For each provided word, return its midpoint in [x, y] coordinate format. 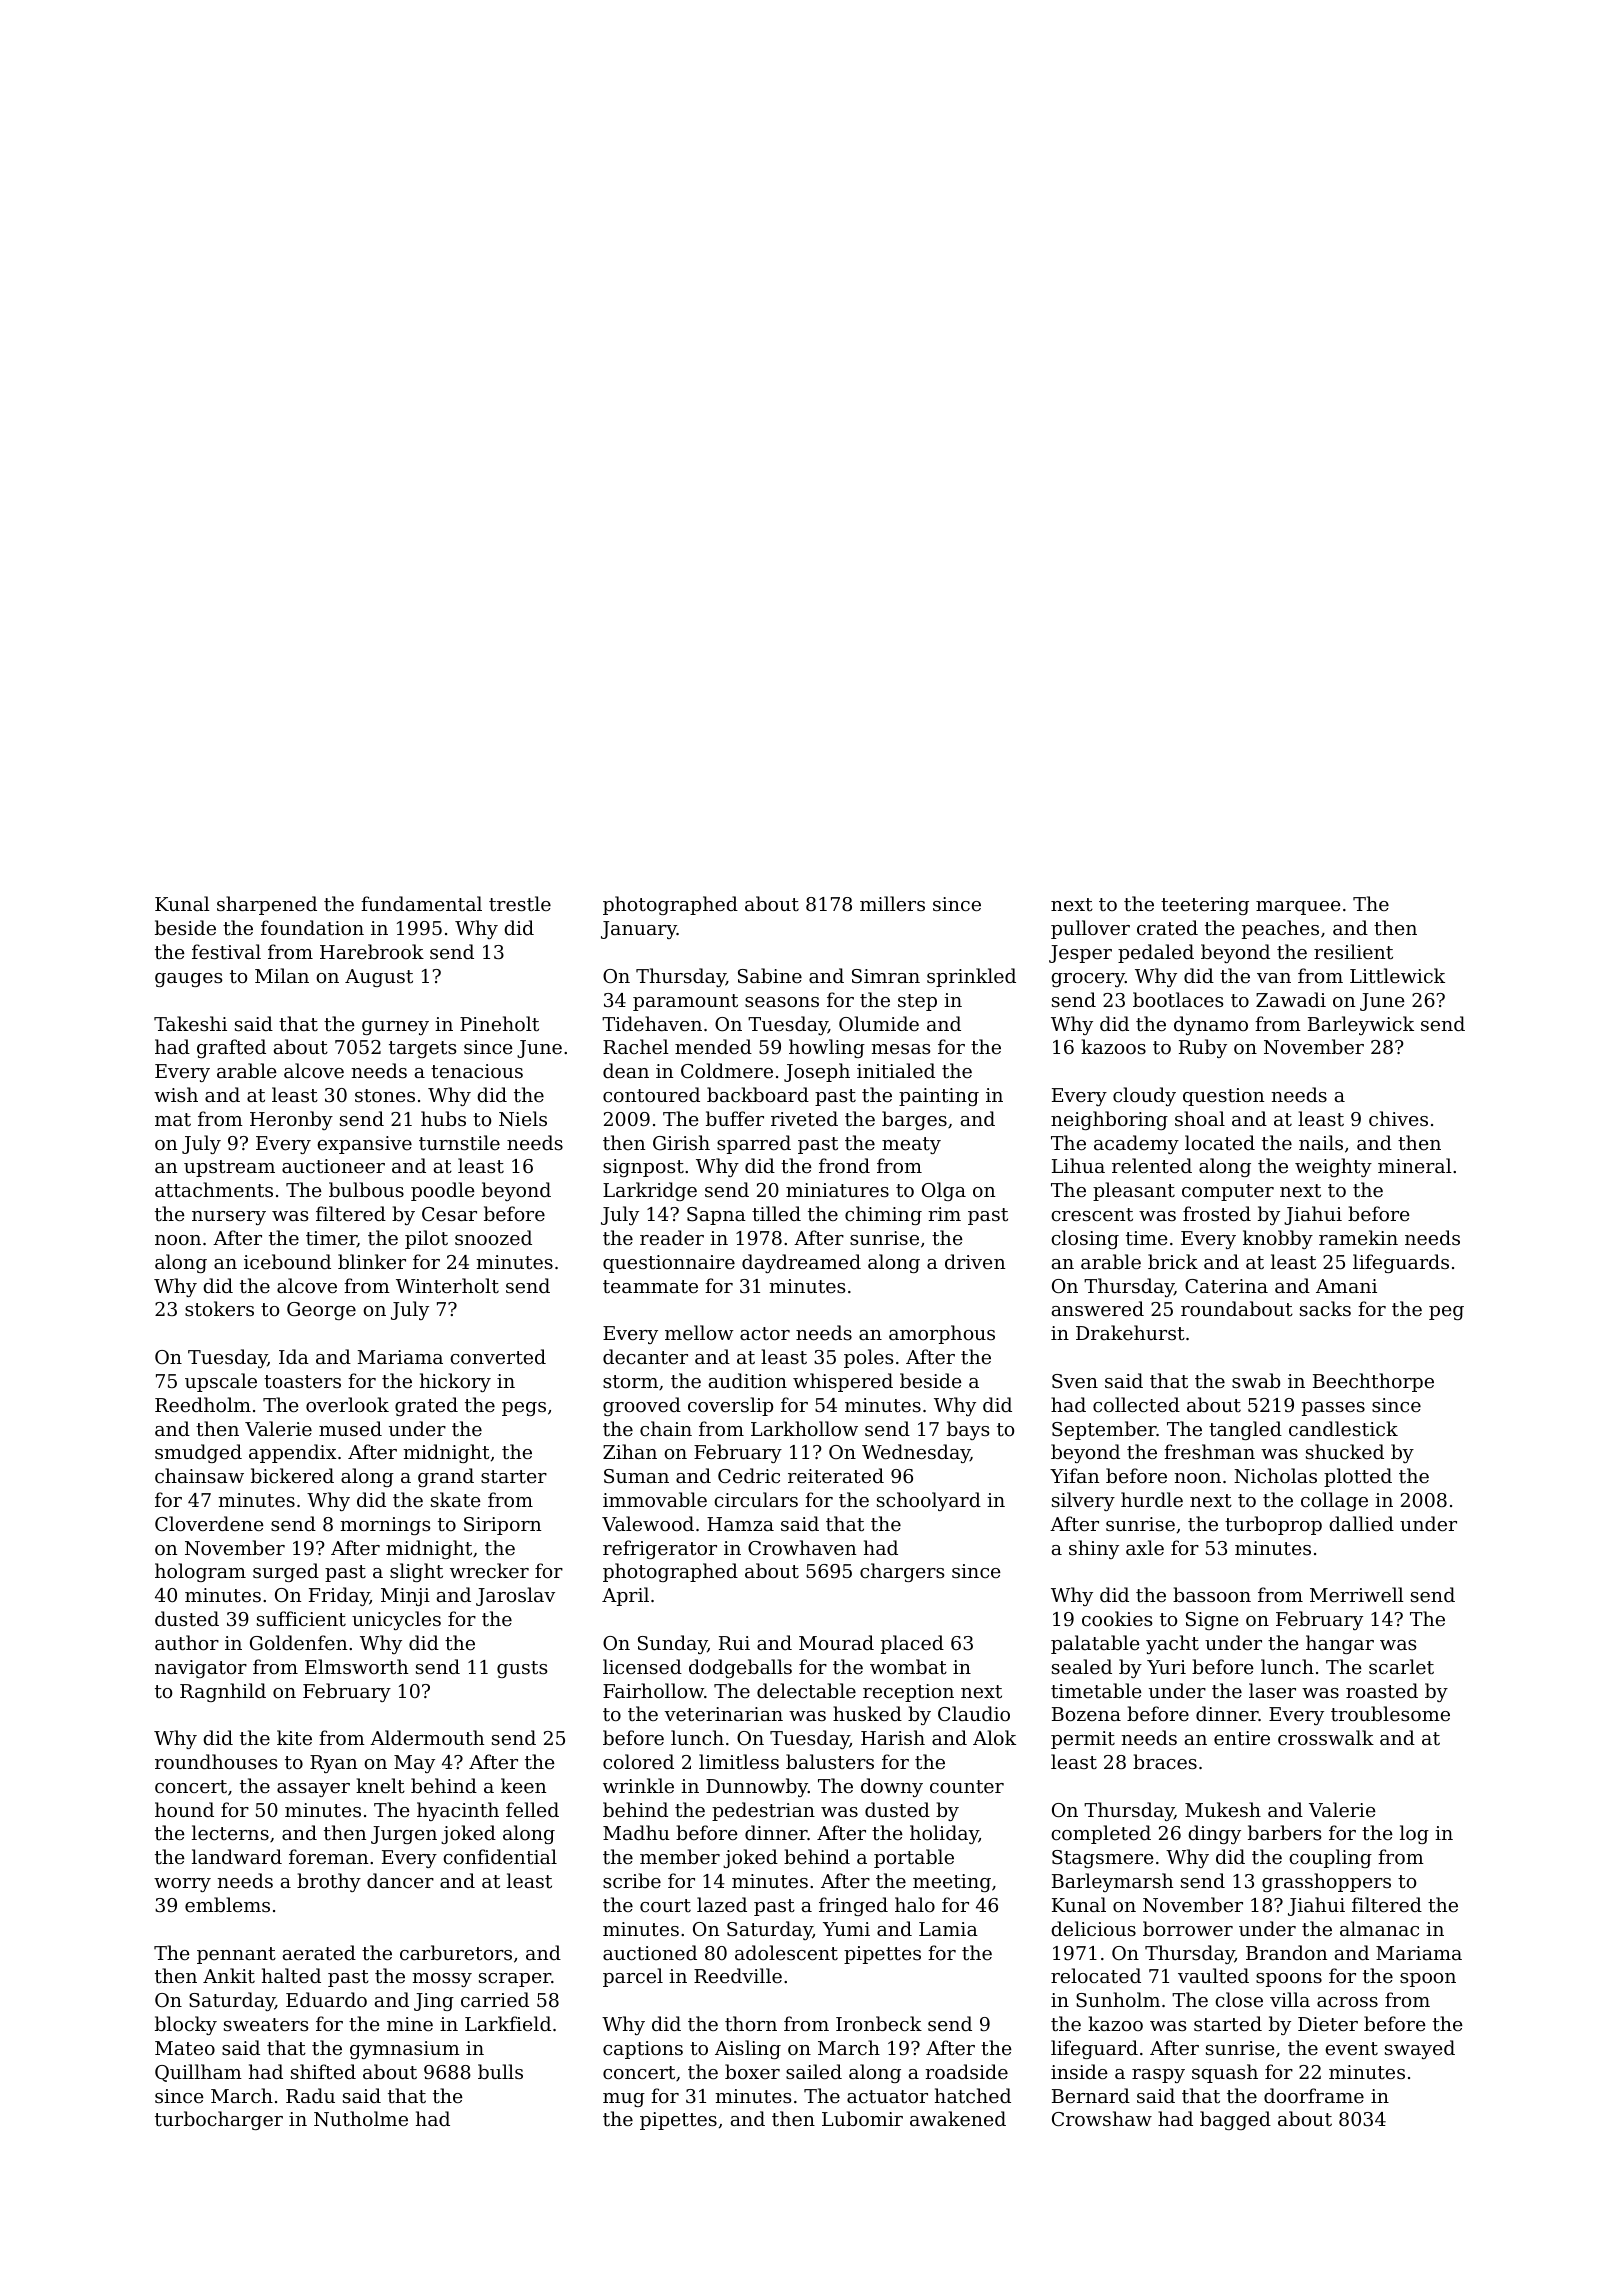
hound [184, 1809]
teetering [1205, 906]
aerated [319, 1952]
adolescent [786, 1952]
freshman [1209, 1451]
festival [226, 951]
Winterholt [447, 1285]
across [1347, 2002]
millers [892, 903]
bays [968, 1430]
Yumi [846, 1929]
